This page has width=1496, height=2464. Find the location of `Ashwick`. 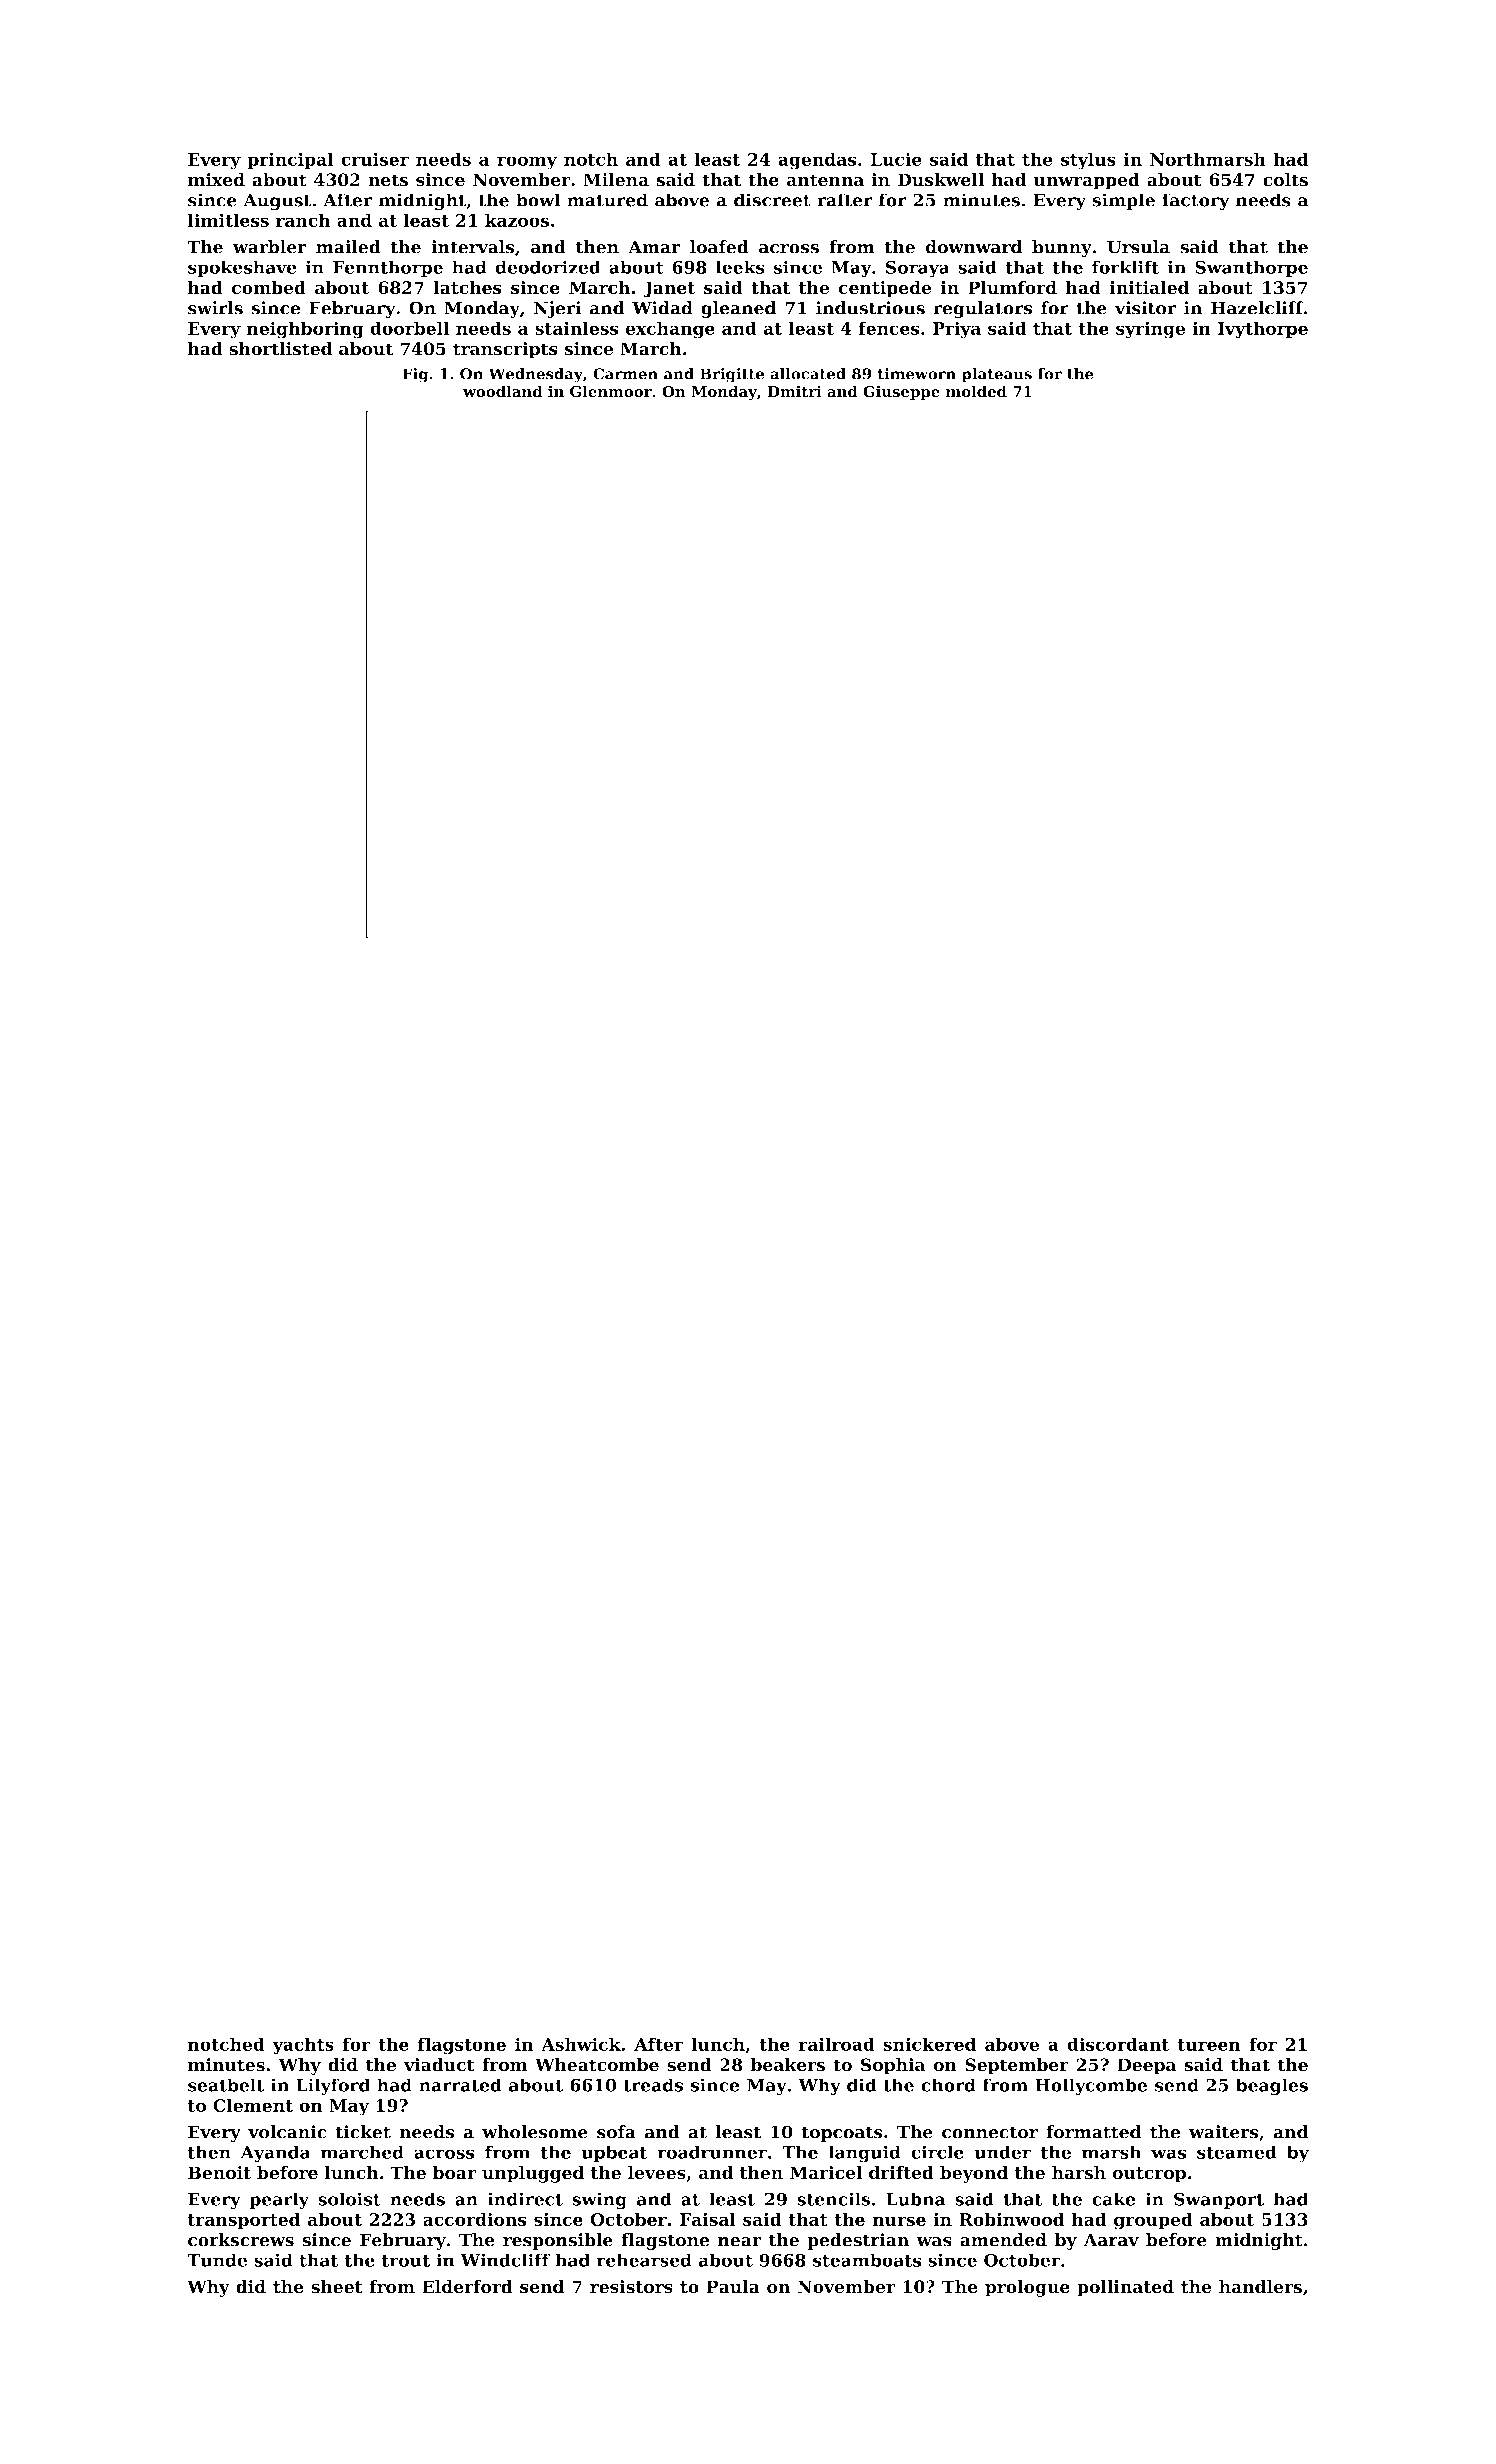

Ashwick is located at coordinates (581, 2044).
